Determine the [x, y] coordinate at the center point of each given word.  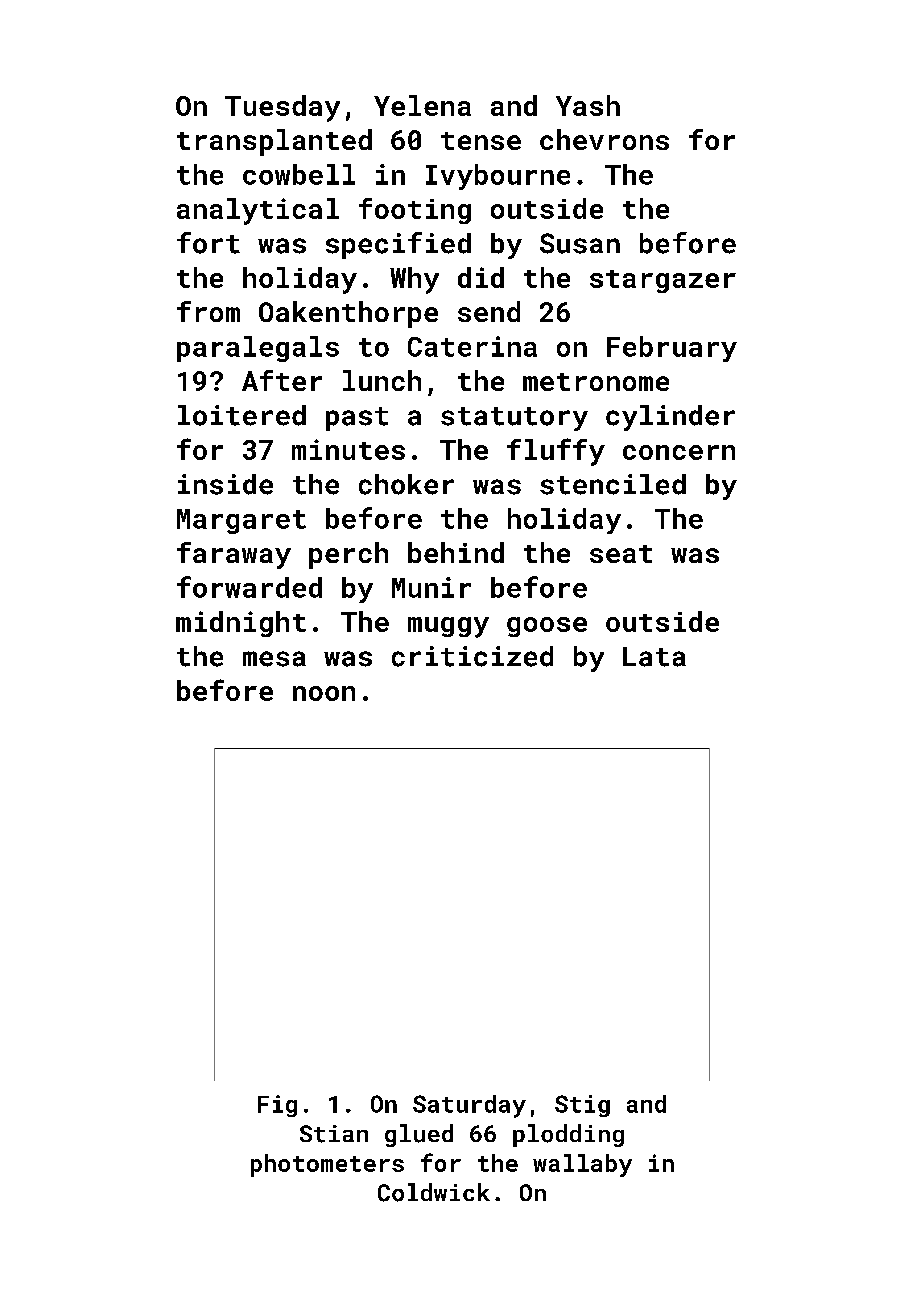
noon [324, 693]
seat [621, 554]
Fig [277, 1106]
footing [415, 211]
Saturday [469, 1106]
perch [348, 555]
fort [208, 243]
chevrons [604, 139]
